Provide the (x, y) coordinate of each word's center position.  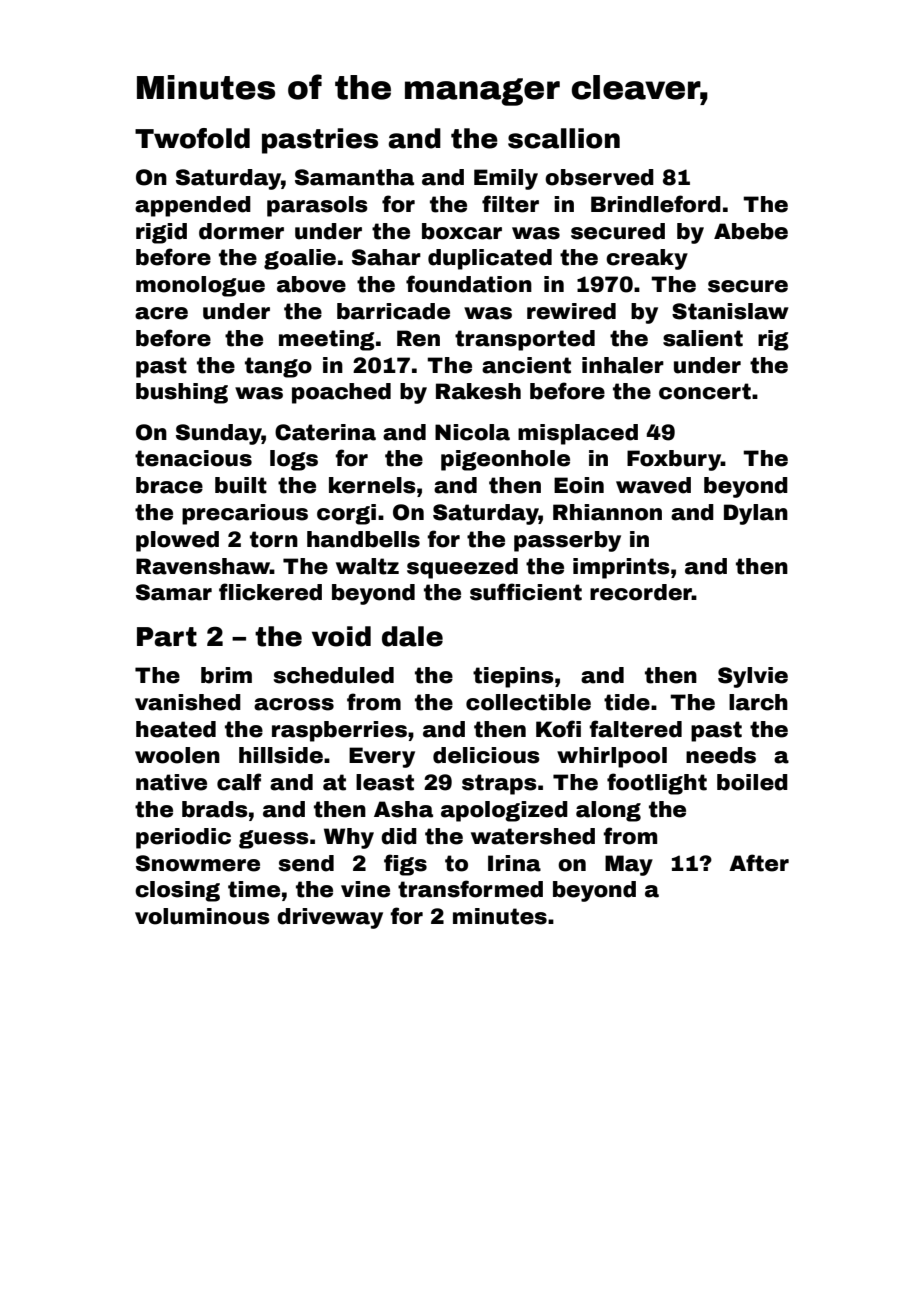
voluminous (202, 916)
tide (627, 702)
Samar (174, 592)
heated (176, 729)
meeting (327, 340)
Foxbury (674, 460)
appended (193, 206)
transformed (470, 889)
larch (758, 702)
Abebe (751, 231)
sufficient (526, 592)
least (385, 782)
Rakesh (478, 391)
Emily (506, 179)
